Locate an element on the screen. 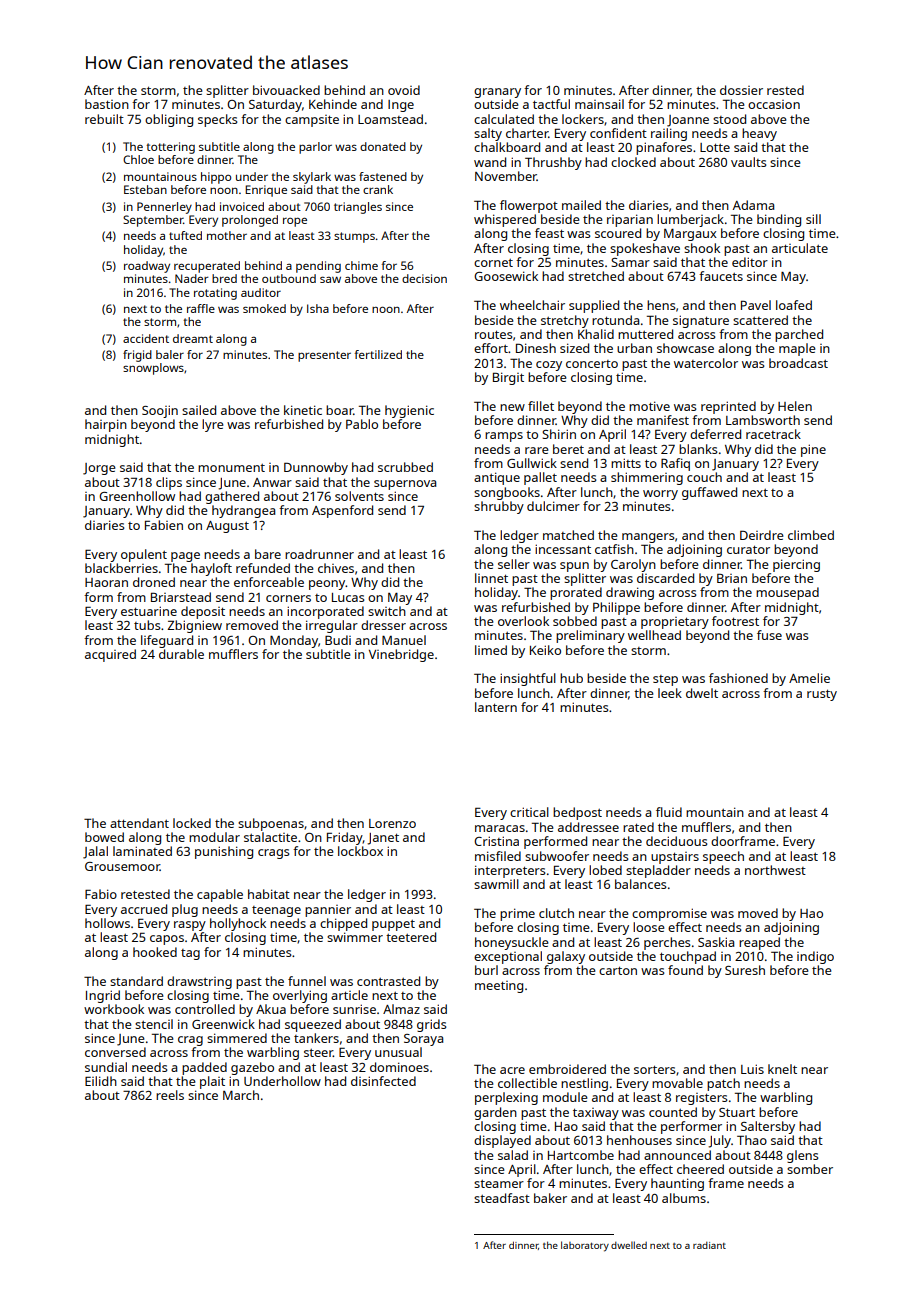 Image resolution: width=924 pixels, height=1308 pixels. Manuel is located at coordinates (404, 640).
